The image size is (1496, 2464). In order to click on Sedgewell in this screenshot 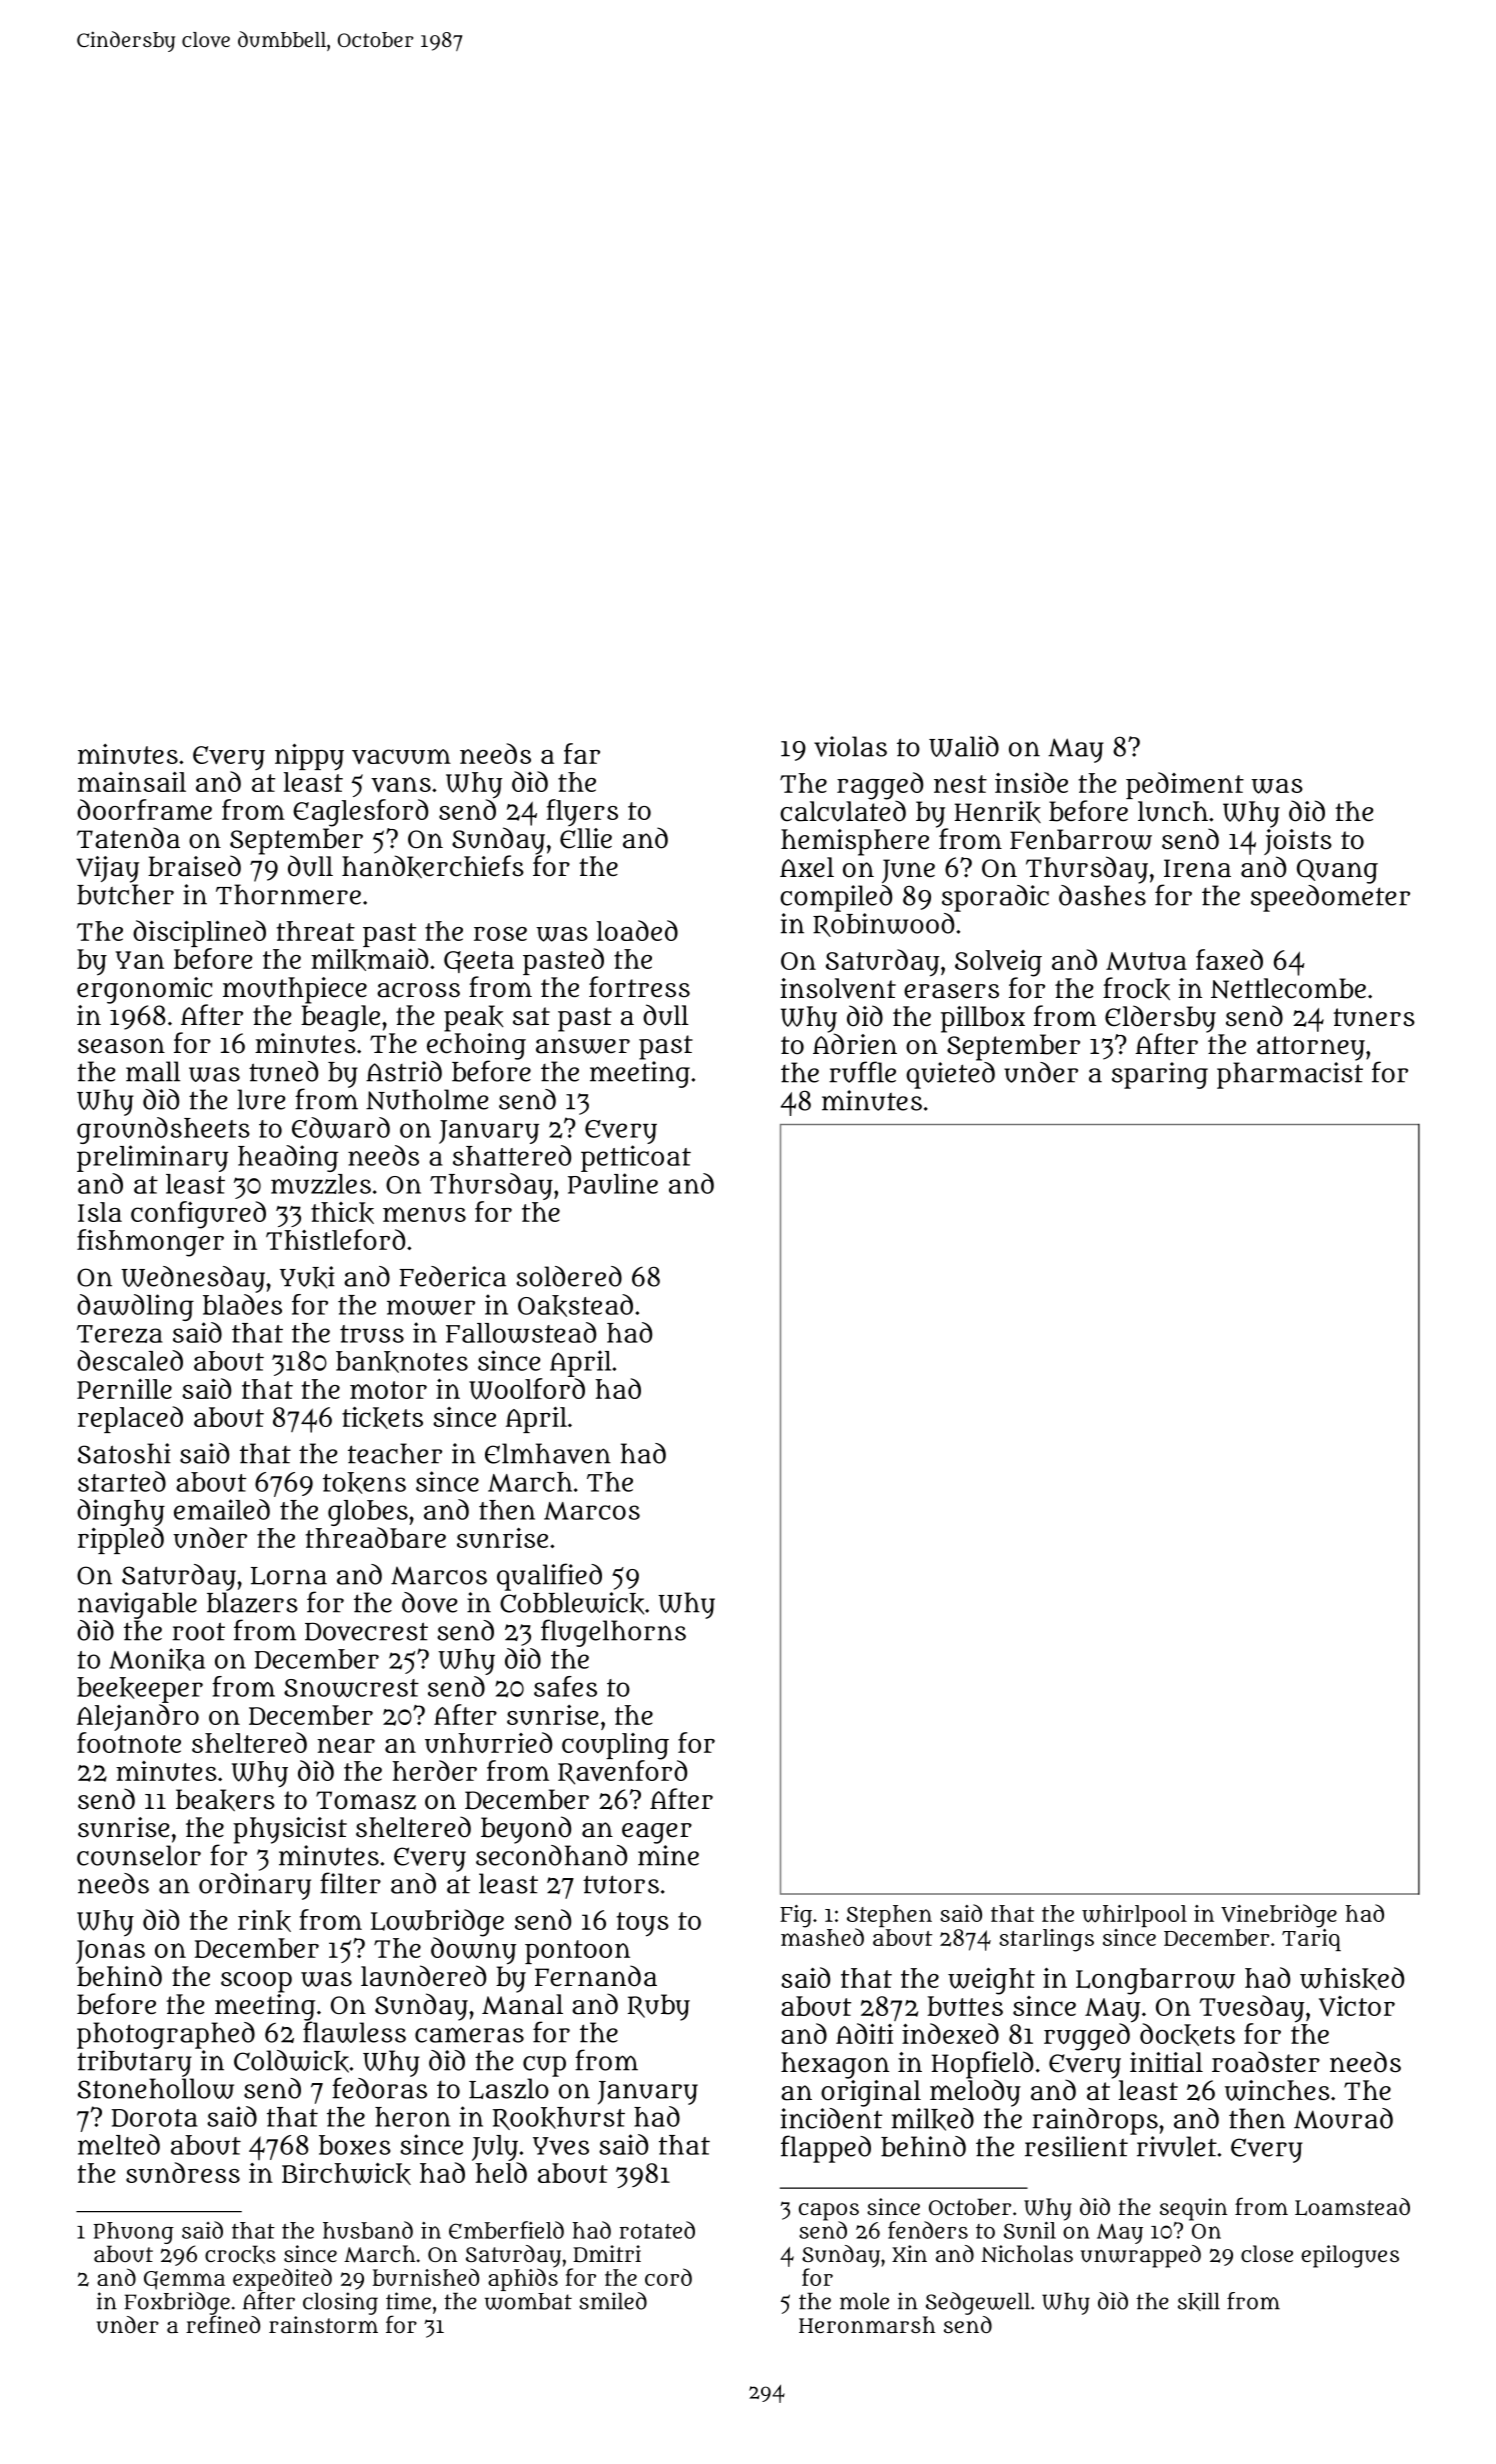, I will do `click(978, 2303)`.
